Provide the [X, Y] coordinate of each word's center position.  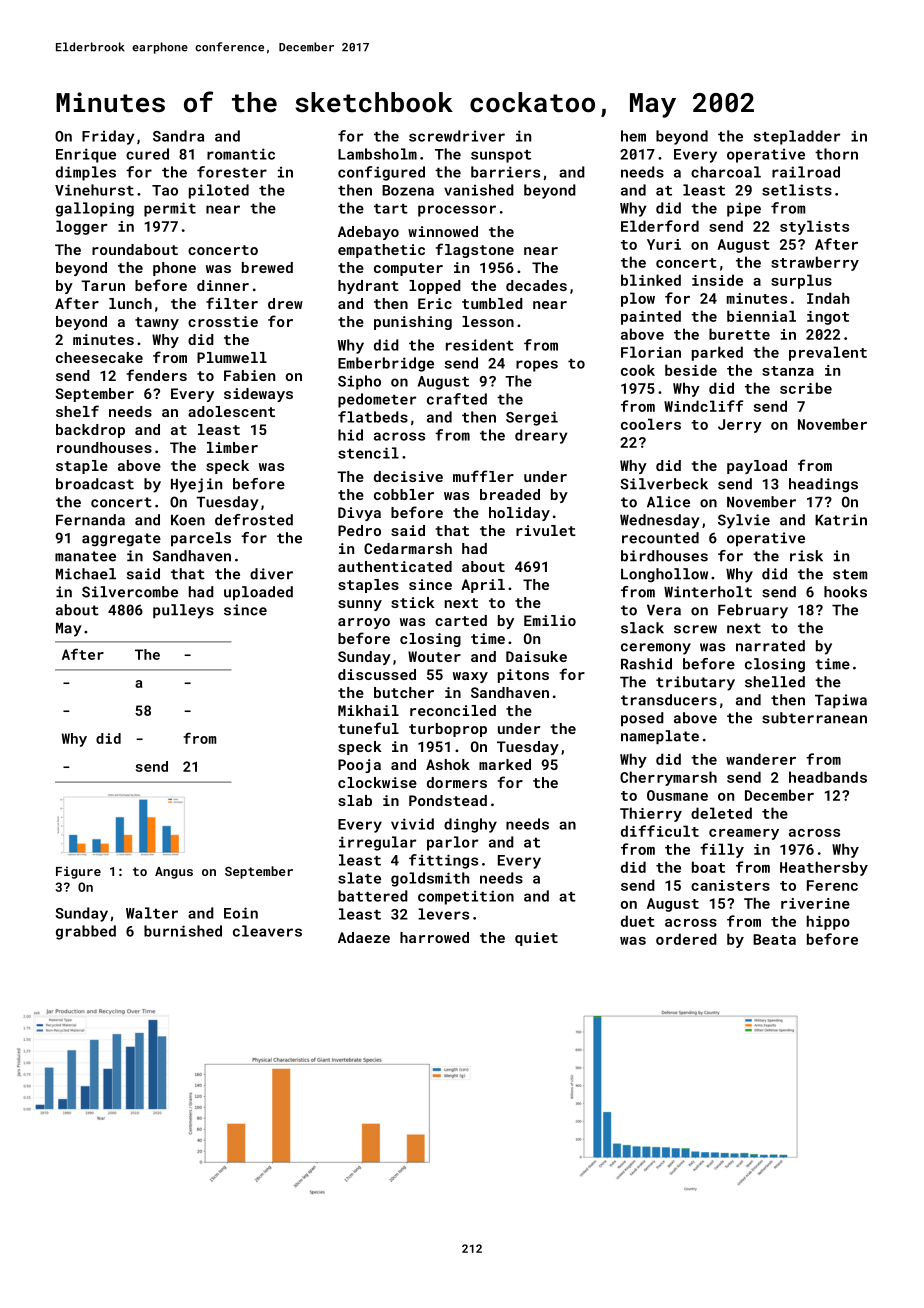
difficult [660, 831]
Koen [188, 520]
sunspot [501, 156]
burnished [183, 931]
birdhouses [664, 556]
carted [461, 620]
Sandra [178, 136]
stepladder [796, 137]
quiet [536, 939]
